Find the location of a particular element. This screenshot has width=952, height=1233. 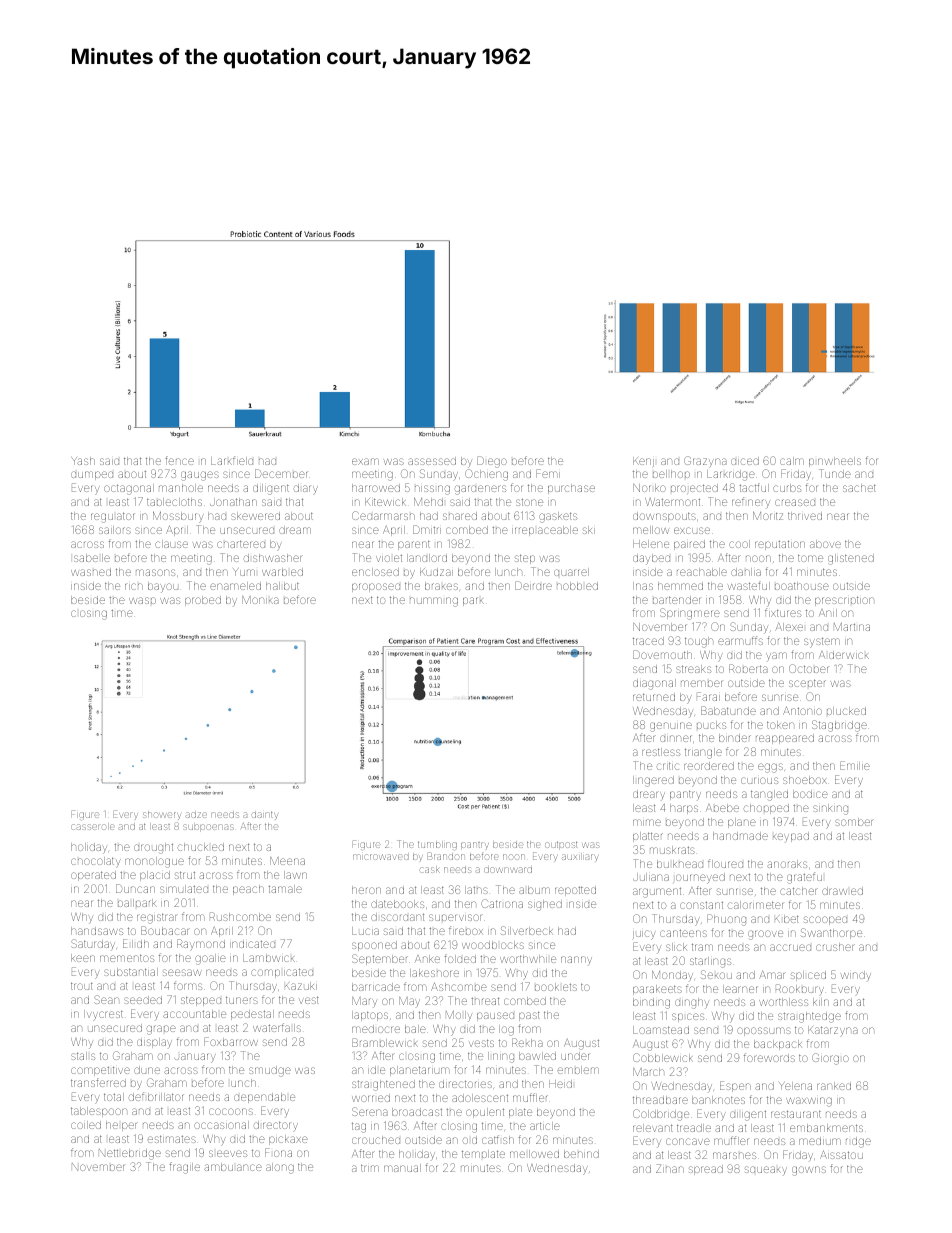

yam is located at coordinates (776, 656).
